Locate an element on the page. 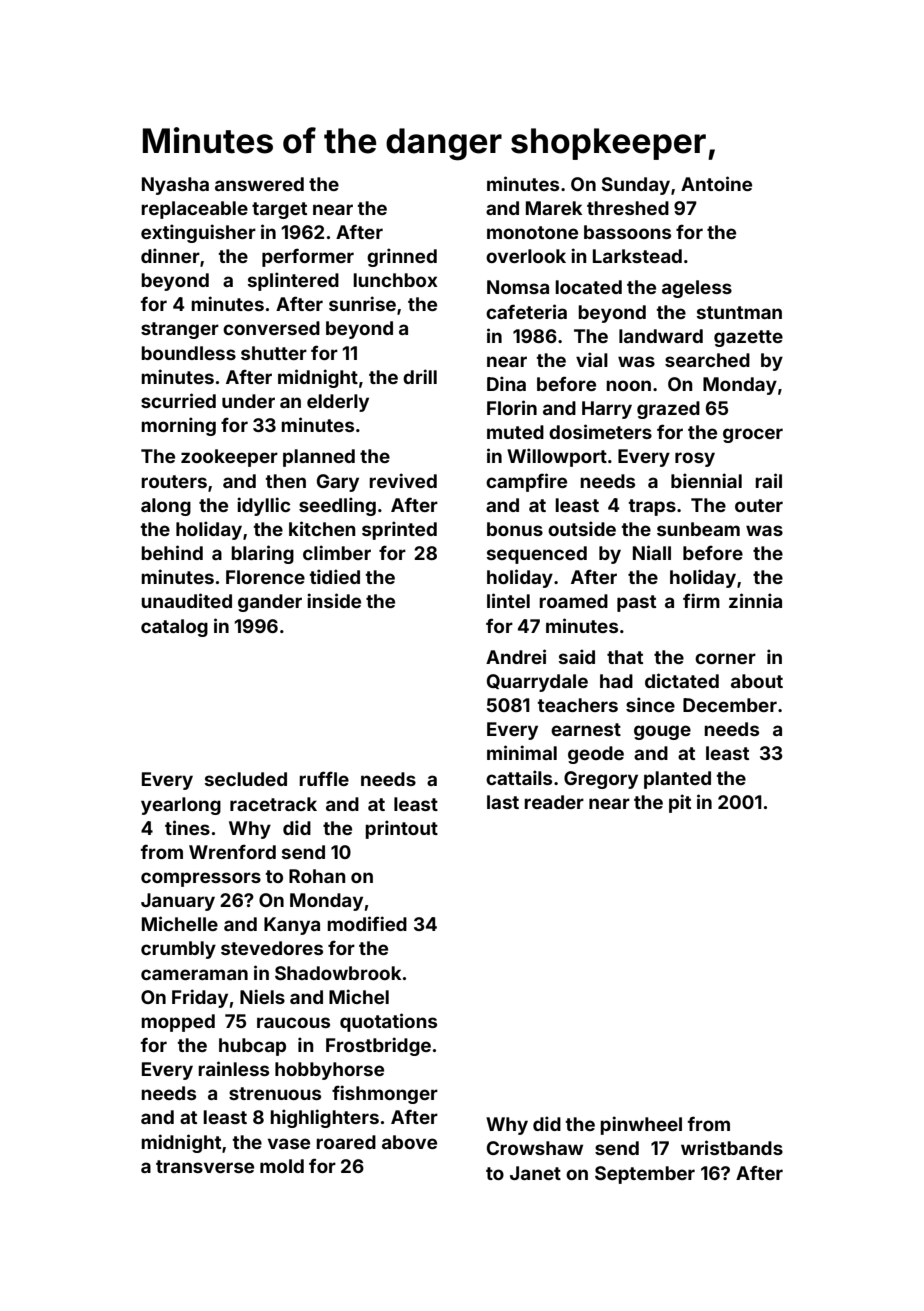  reader is located at coordinates (554, 802).
